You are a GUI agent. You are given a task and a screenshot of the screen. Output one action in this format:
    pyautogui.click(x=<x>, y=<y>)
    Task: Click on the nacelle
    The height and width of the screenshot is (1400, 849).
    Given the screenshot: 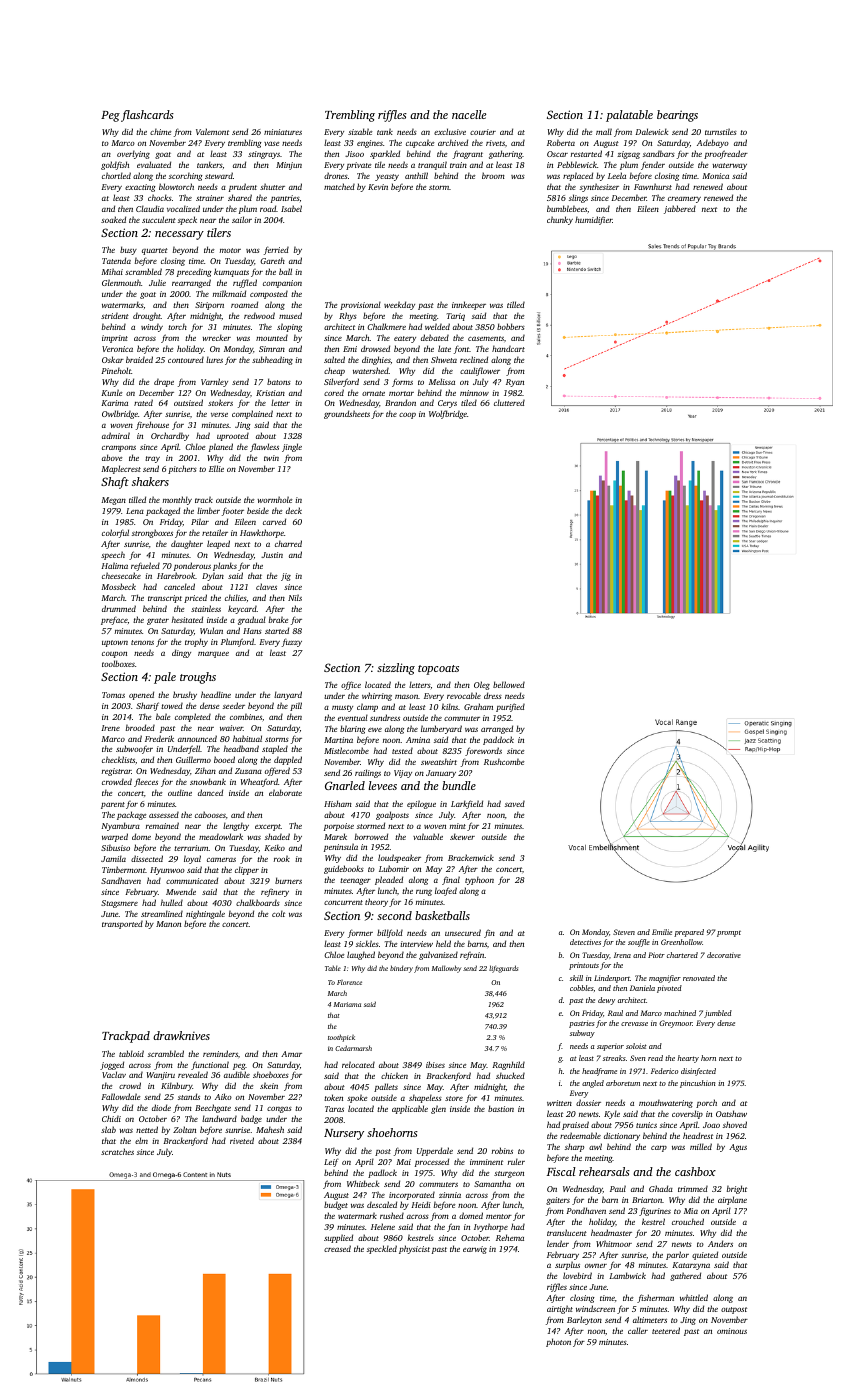 What is the action you would take?
    pyautogui.click(x=469, y=114)
